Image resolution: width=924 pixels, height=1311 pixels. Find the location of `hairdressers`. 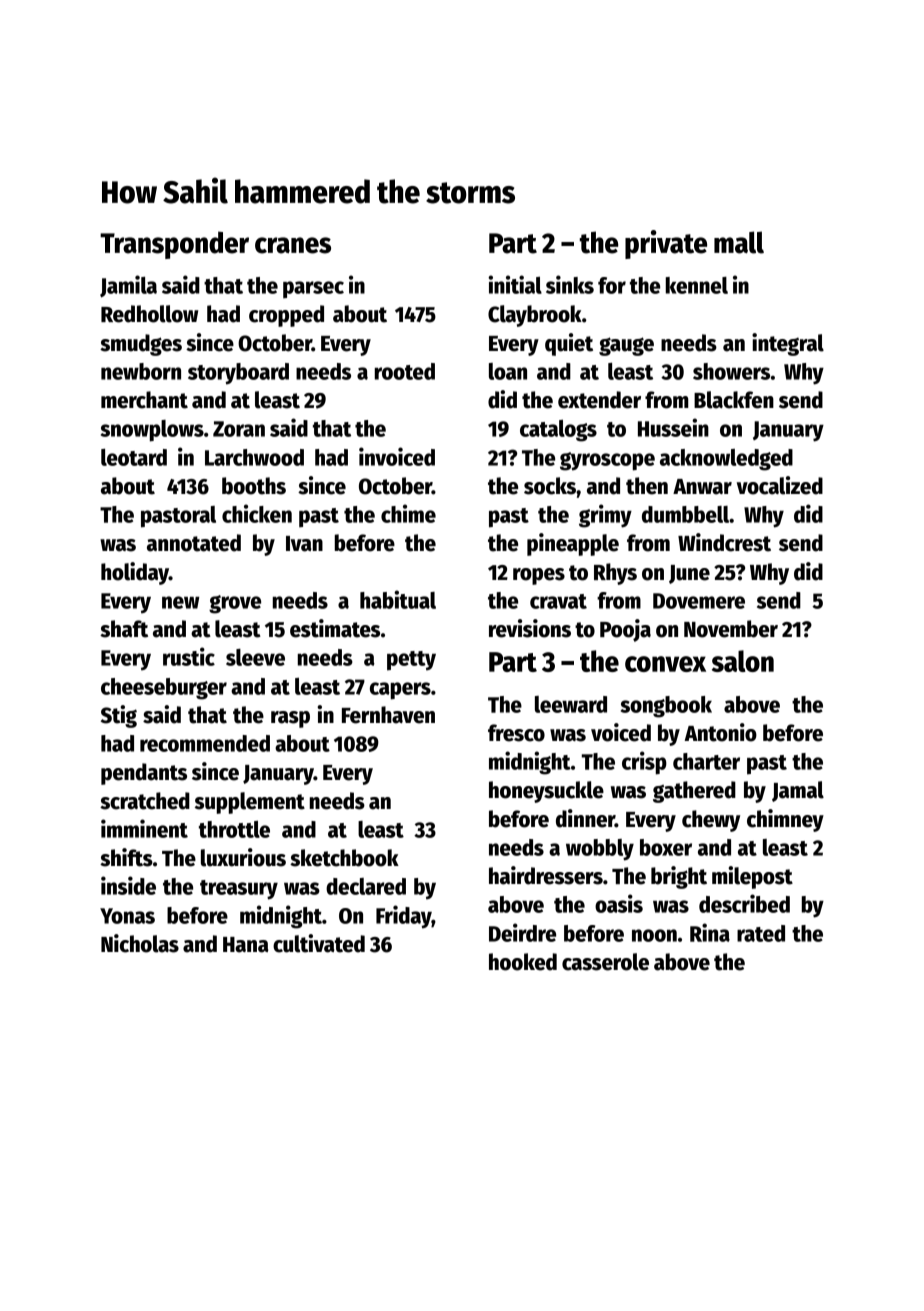

hairdressers is located at coordinates (546, 875).
